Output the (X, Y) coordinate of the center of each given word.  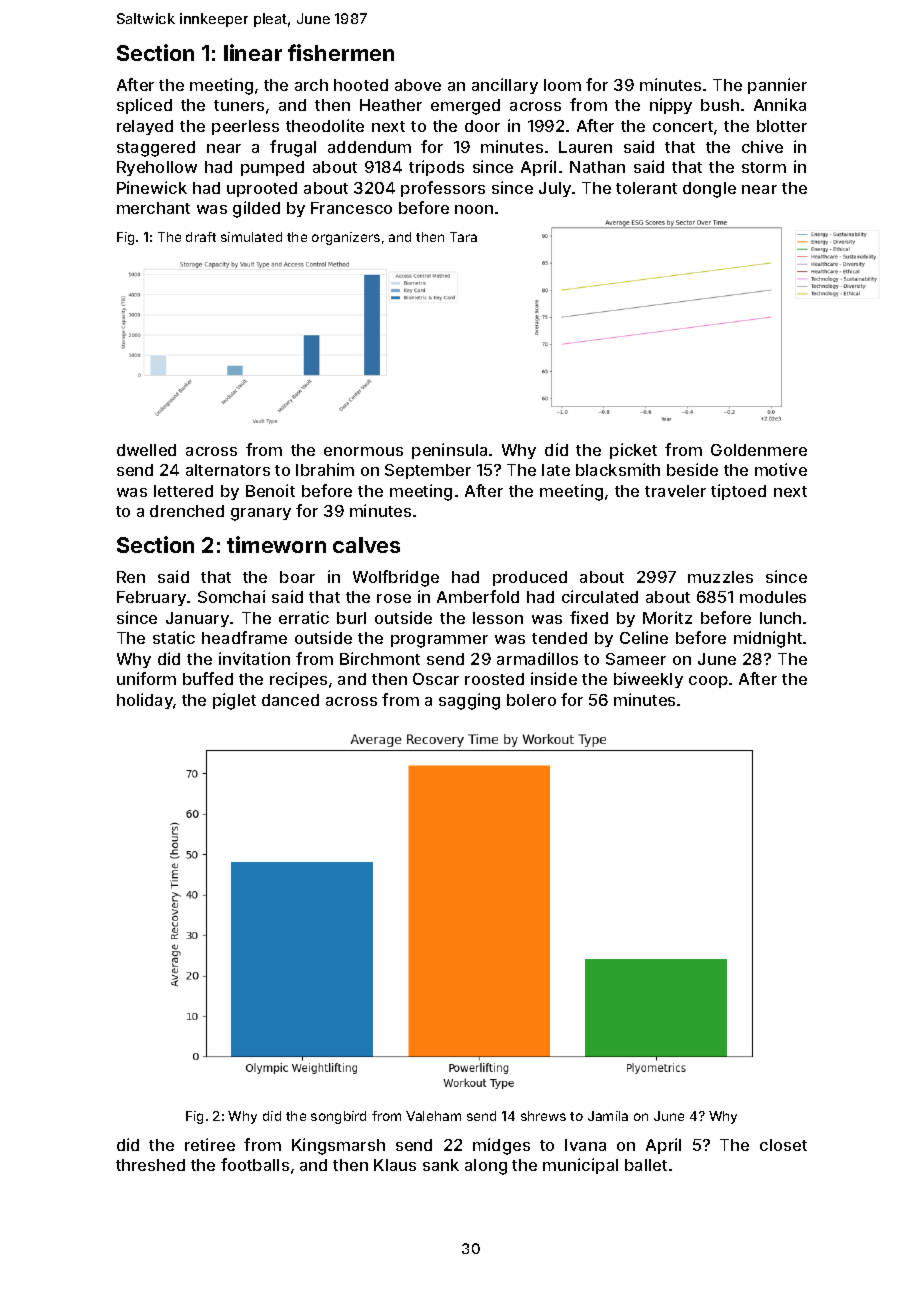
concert (683, 126)
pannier (777, 86)
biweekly (648, 680)
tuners (239, 105)
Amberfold (478, 596)
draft (201, 237)
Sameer (636, 659)
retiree (210, 1144)
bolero (531, 700)
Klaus (395, 1165)
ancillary (505, 86)
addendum (369, 147)
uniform (146, 678)
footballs (255, 1164)
